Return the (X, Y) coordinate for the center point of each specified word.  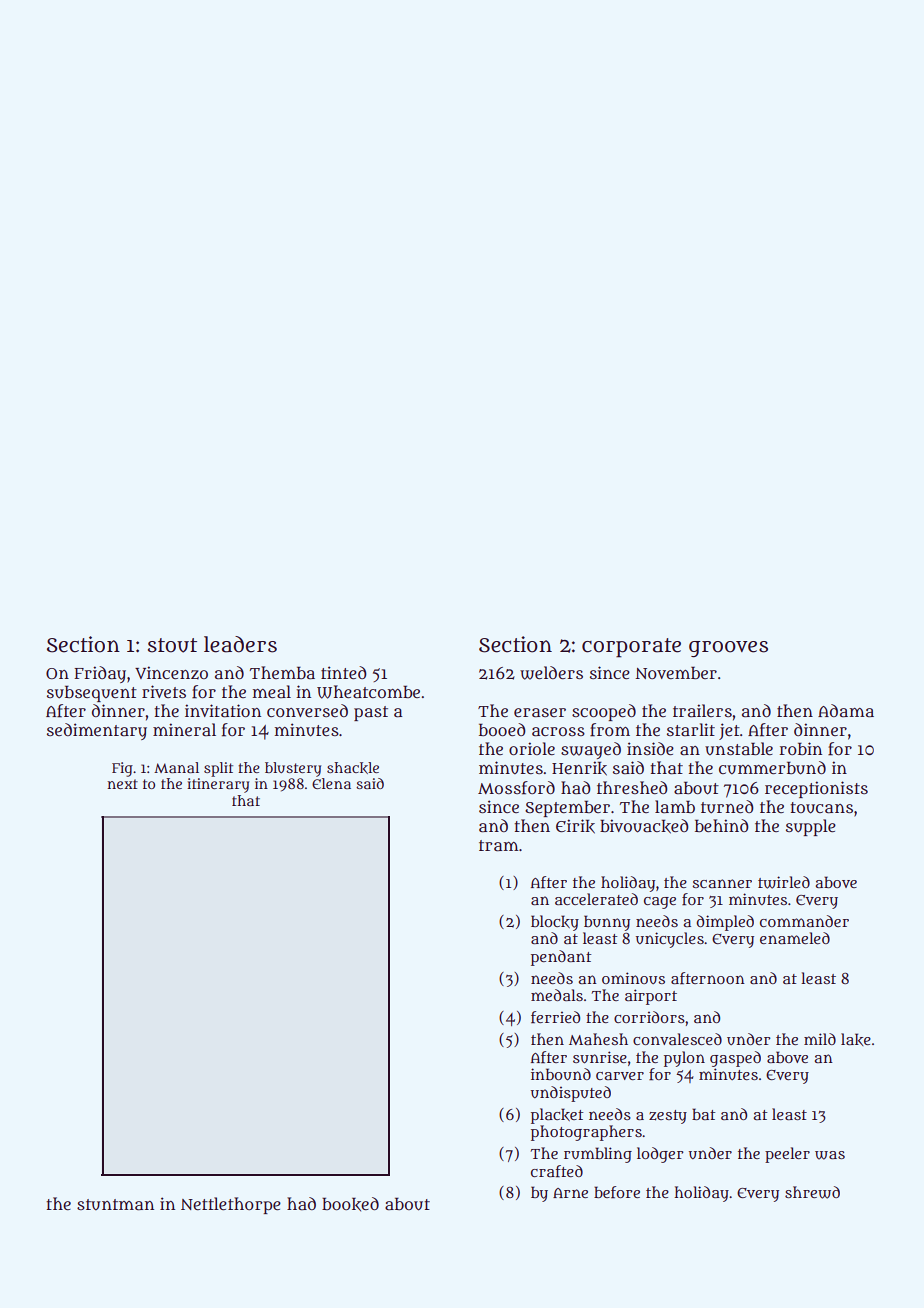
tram (499, 846)
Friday (100, 674)
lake (856, 1039)
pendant (561, 958)
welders (551, 673)
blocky (555, 923)
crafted (557, 1171)
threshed (632, 787)
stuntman (115, 1205)
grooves (728, 649)
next (122, 784)
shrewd (812, 1192)
